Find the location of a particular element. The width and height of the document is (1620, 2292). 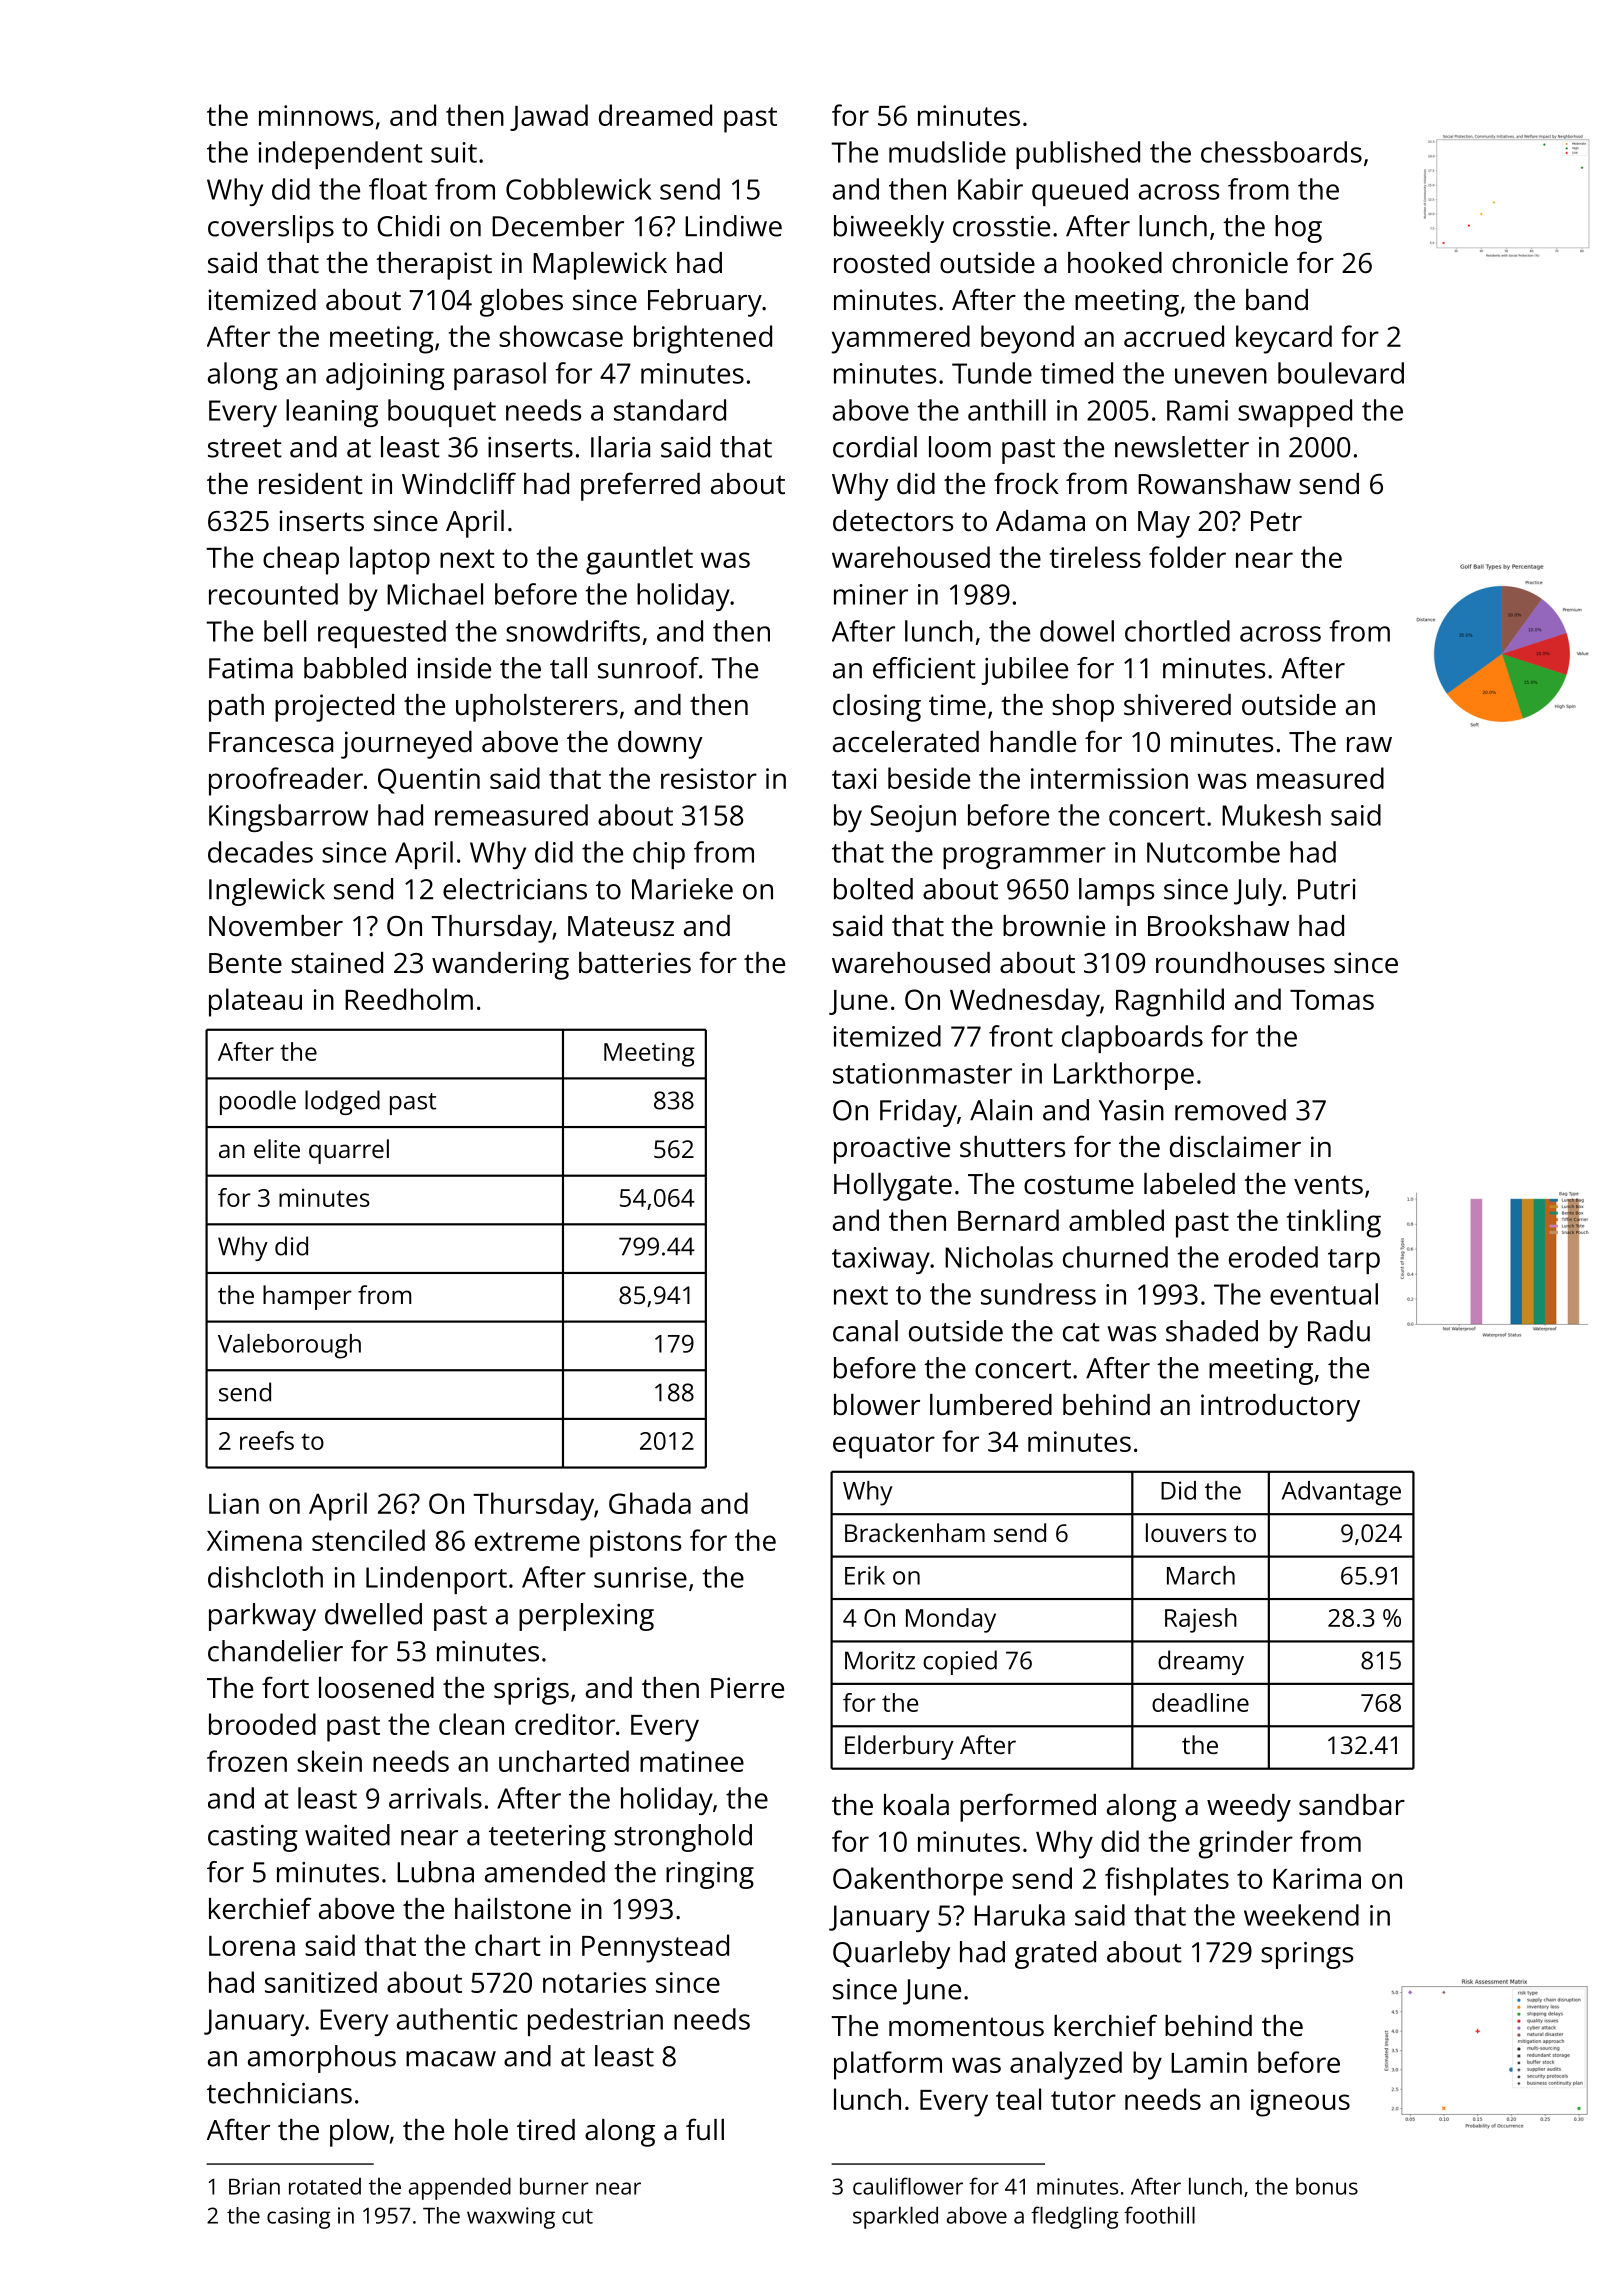

sunrise is located at coordinates (640, 1577).
